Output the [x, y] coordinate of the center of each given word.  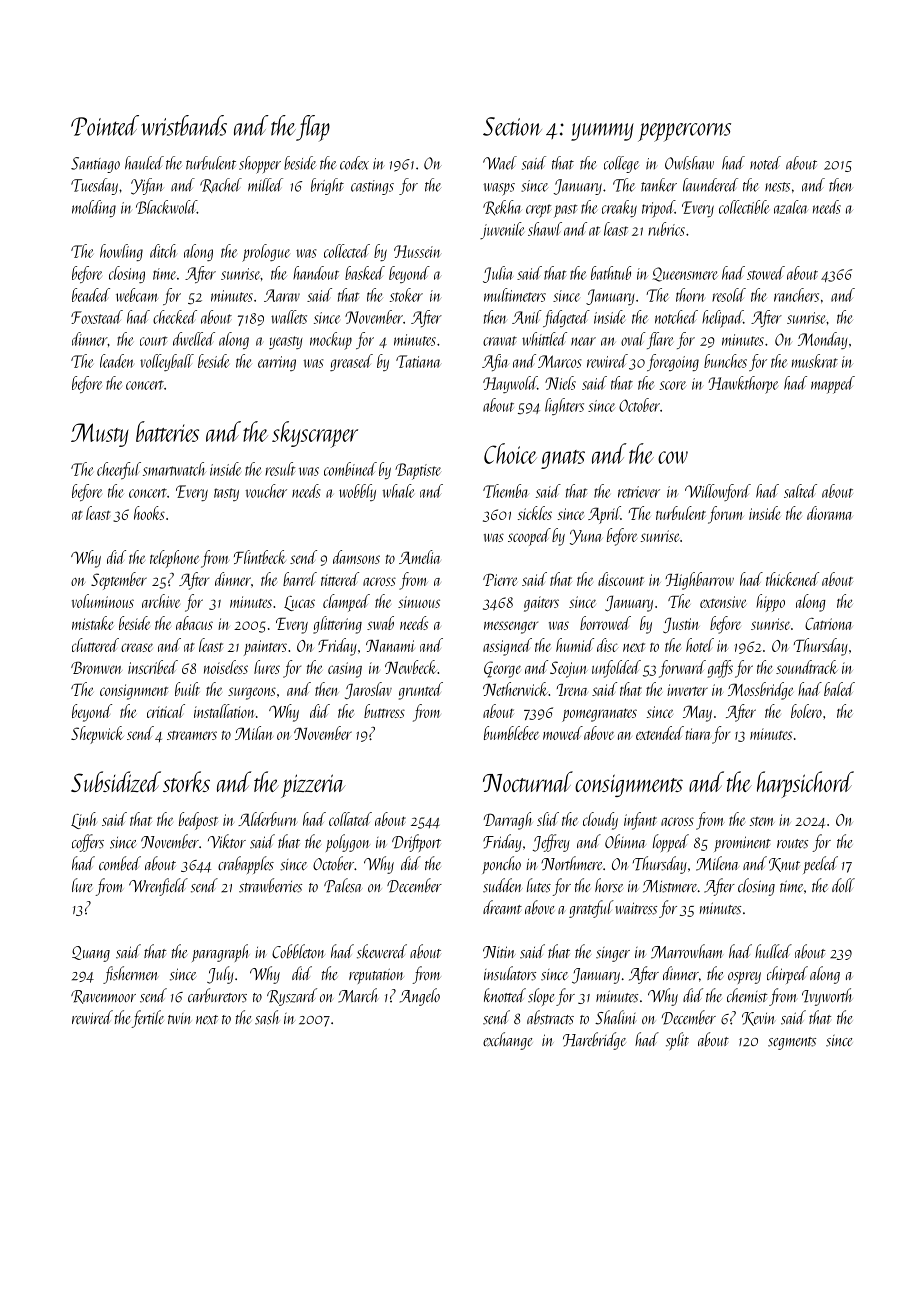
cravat [500, 341]
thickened [792, 579]
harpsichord [805, 784]
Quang [91, 954]
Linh [84, 820]
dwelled [194, 339]
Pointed [105, 125]
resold [729, 295]
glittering [337, 625]
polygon [348, 843]
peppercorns [684, 132]
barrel [300, 579]
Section [512, 126]
